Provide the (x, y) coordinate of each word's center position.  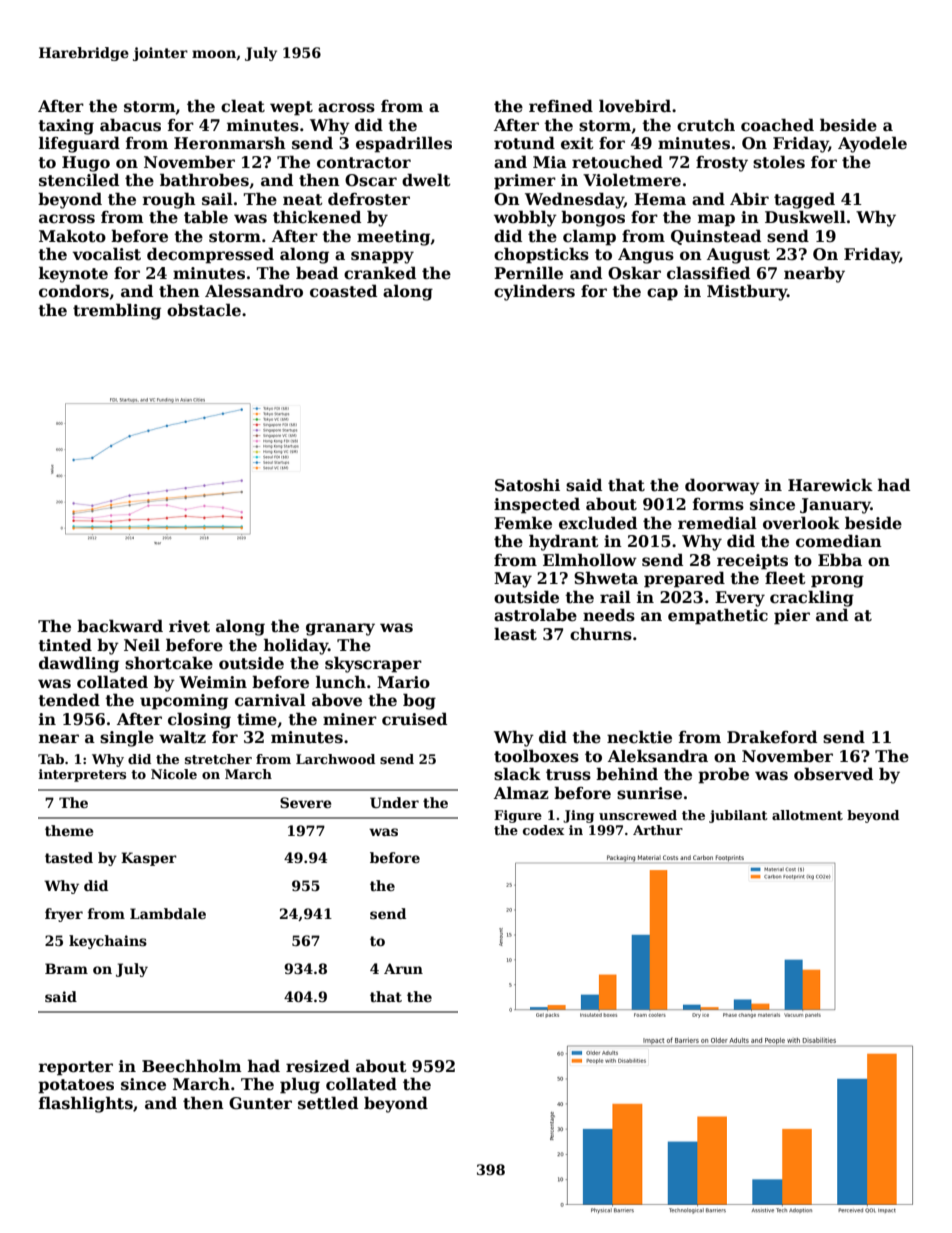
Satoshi (527, 485)
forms (718, 504)
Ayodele (872, 144)
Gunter (260, 1103)
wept (291, 108)
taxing (66, 127)
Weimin (213, 682)
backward (120, 626)
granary (340, 629)
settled (328, 1103)
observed (833, 774)
